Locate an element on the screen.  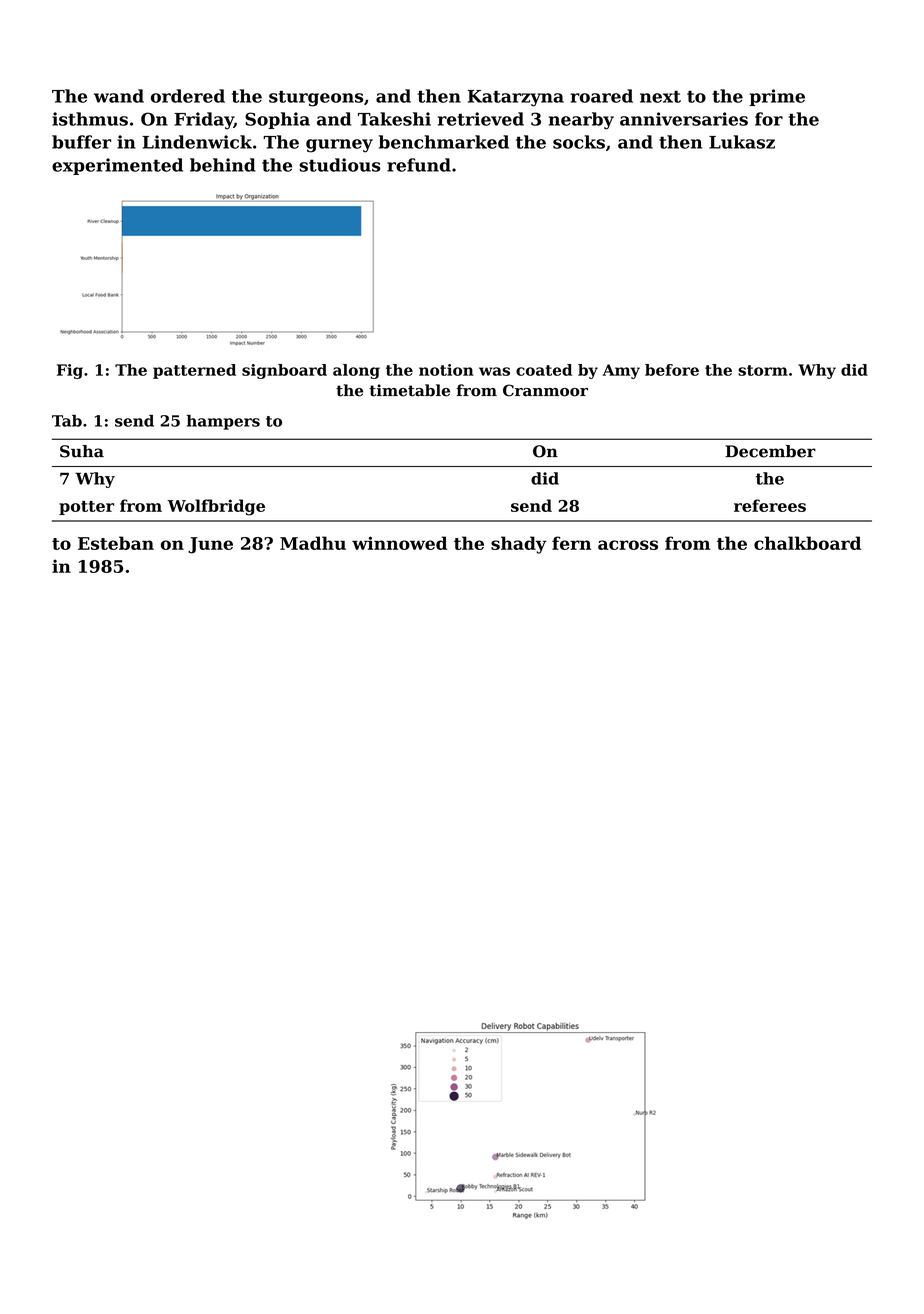
Madhu is located at coordinates (313, 543).
